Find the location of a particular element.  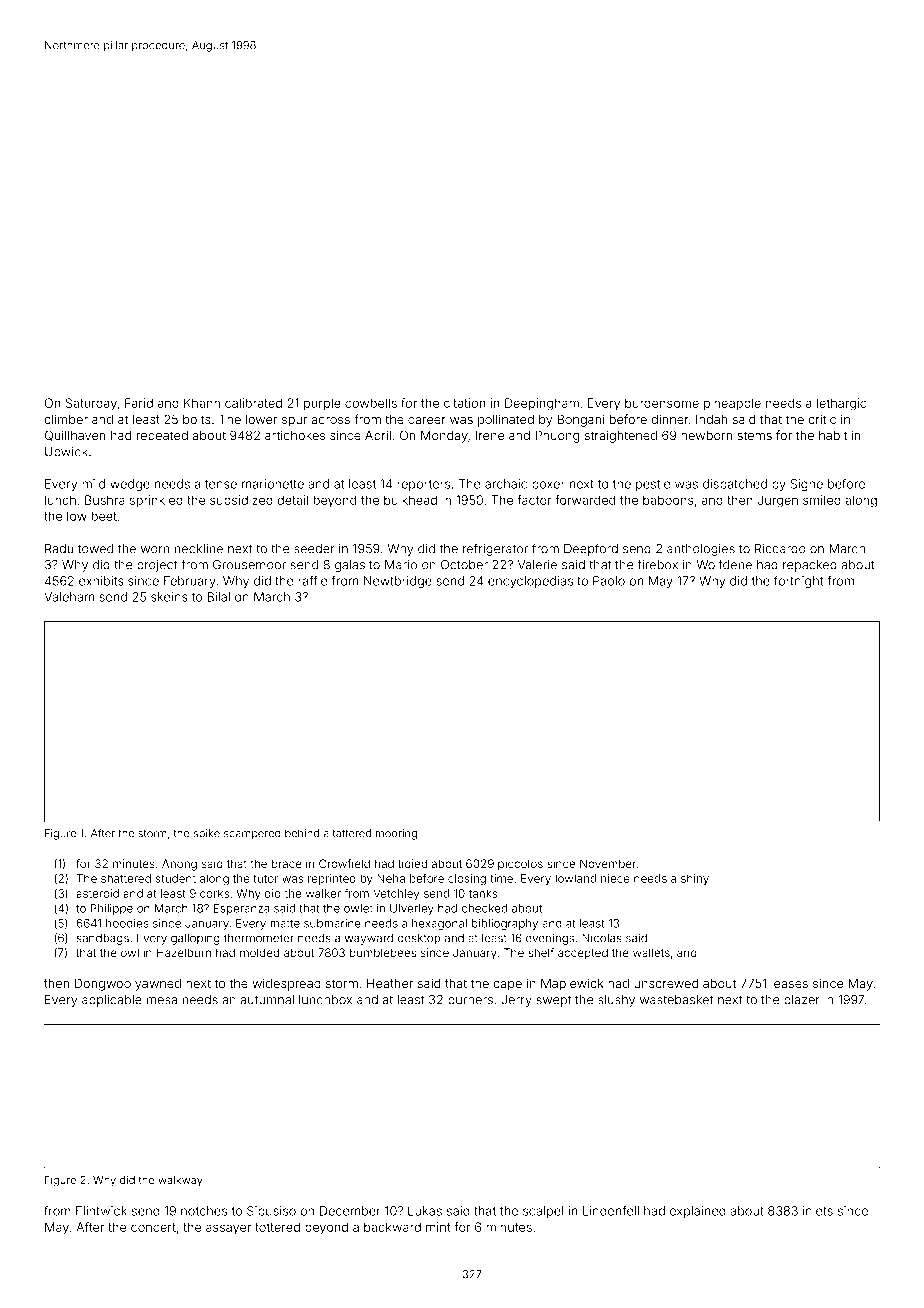

galloping is located at coordinates (195, 939).
